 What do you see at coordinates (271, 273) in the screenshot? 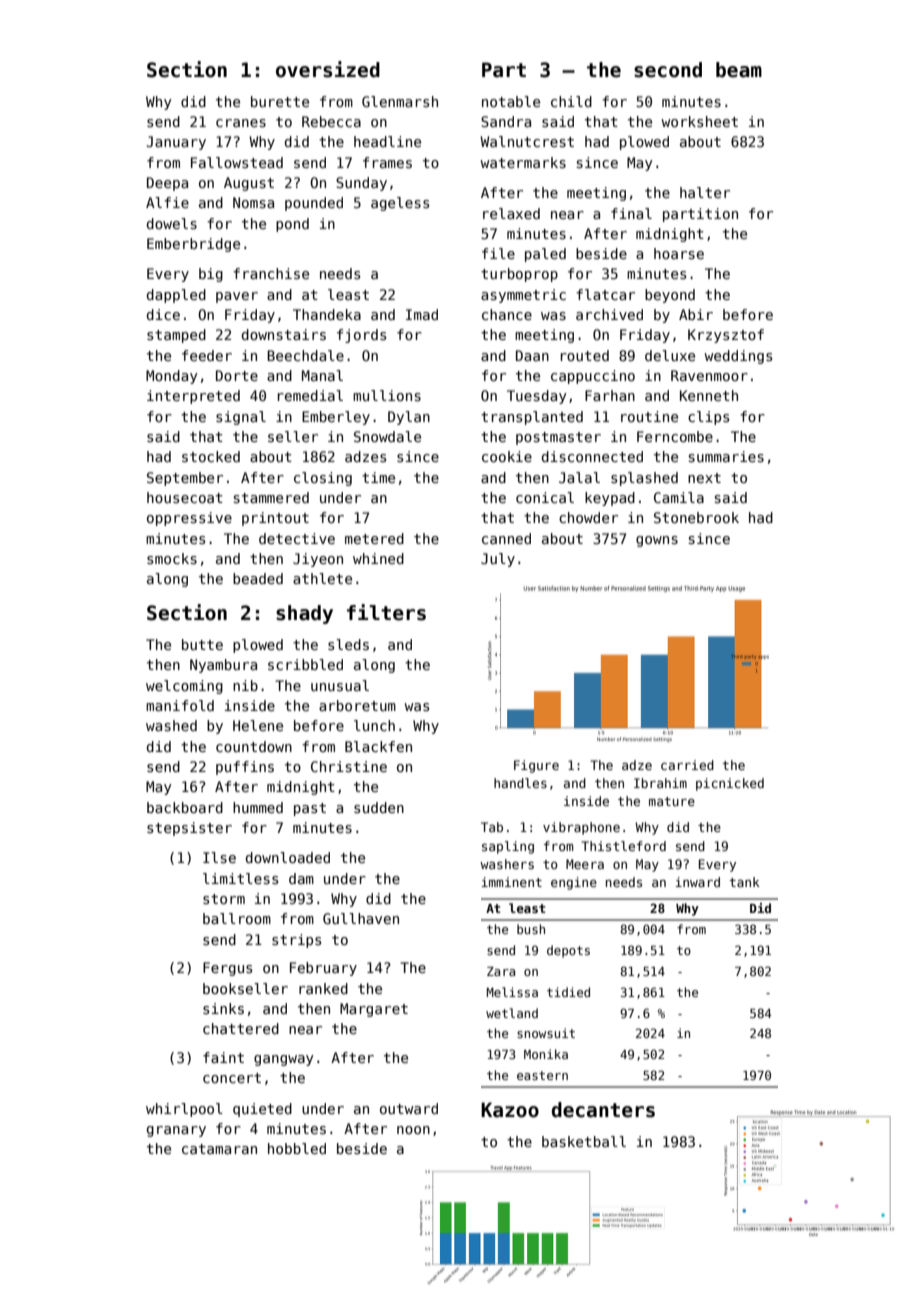
I see `franchise` at bounding box center [271, 273].
